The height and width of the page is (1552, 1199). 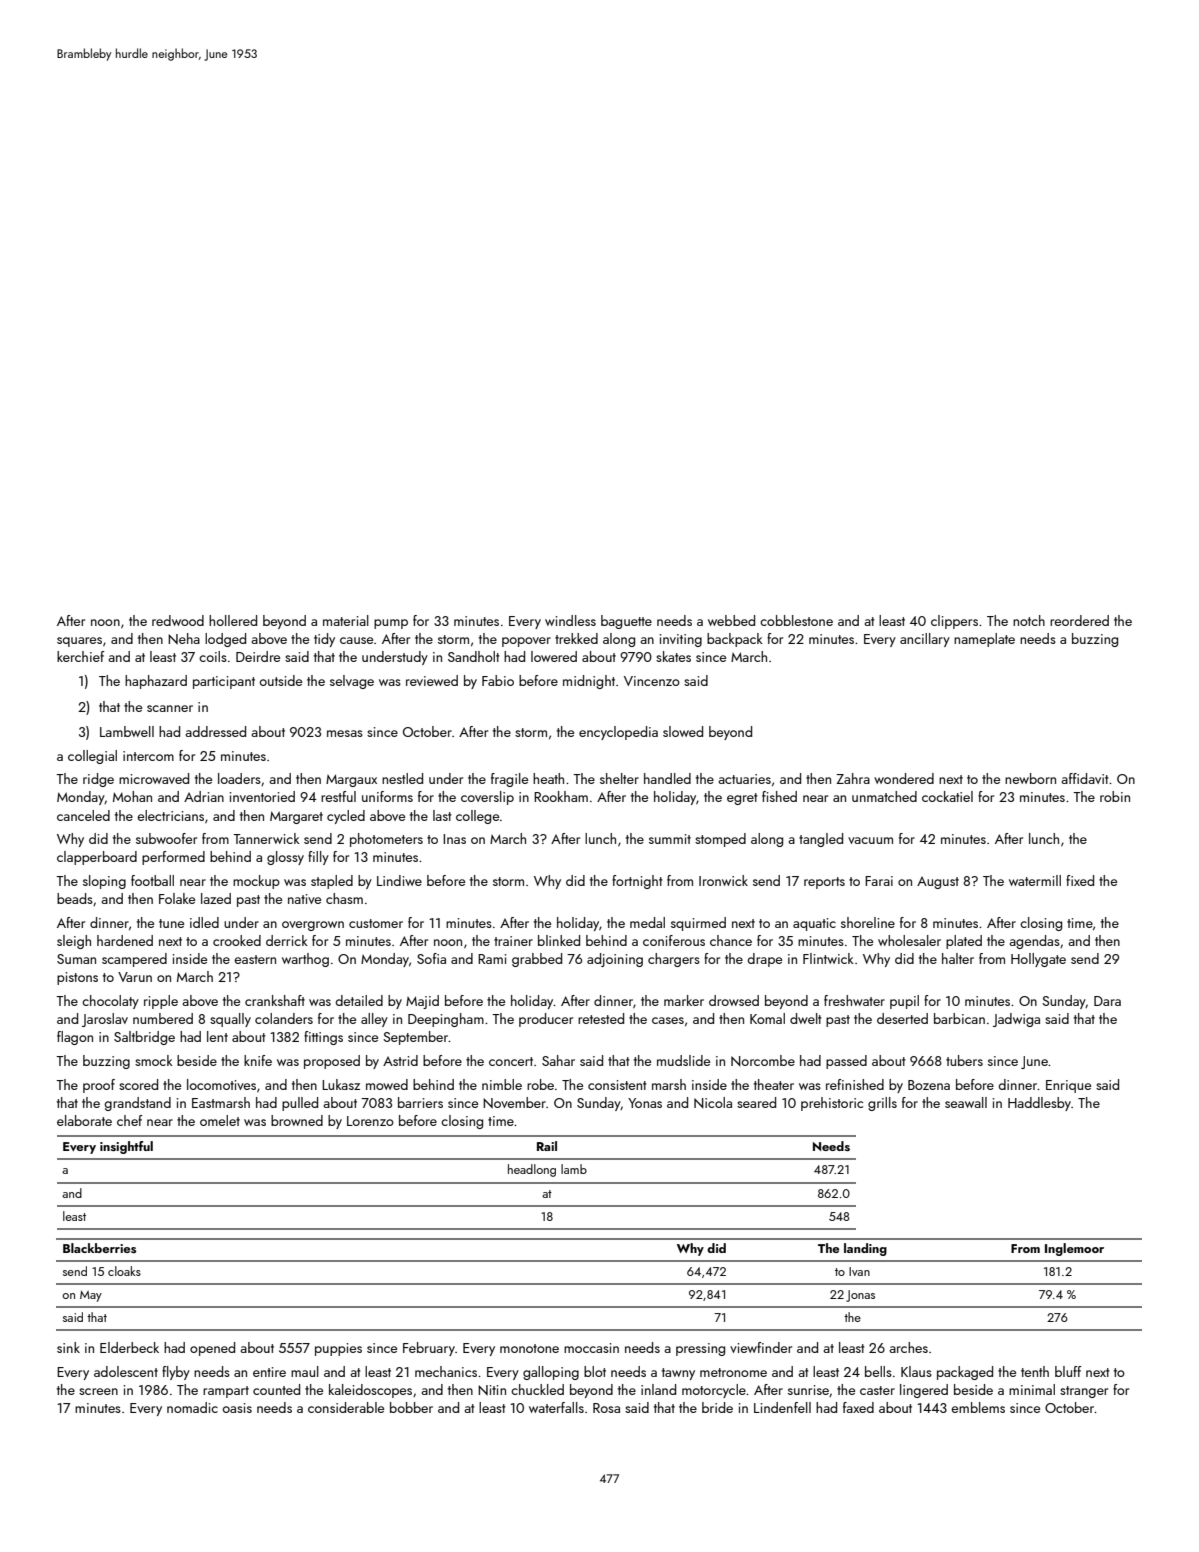 What do you see at coordinates (178, 620) in the page?
I see `redwood` at bounding box center [178, 620].
